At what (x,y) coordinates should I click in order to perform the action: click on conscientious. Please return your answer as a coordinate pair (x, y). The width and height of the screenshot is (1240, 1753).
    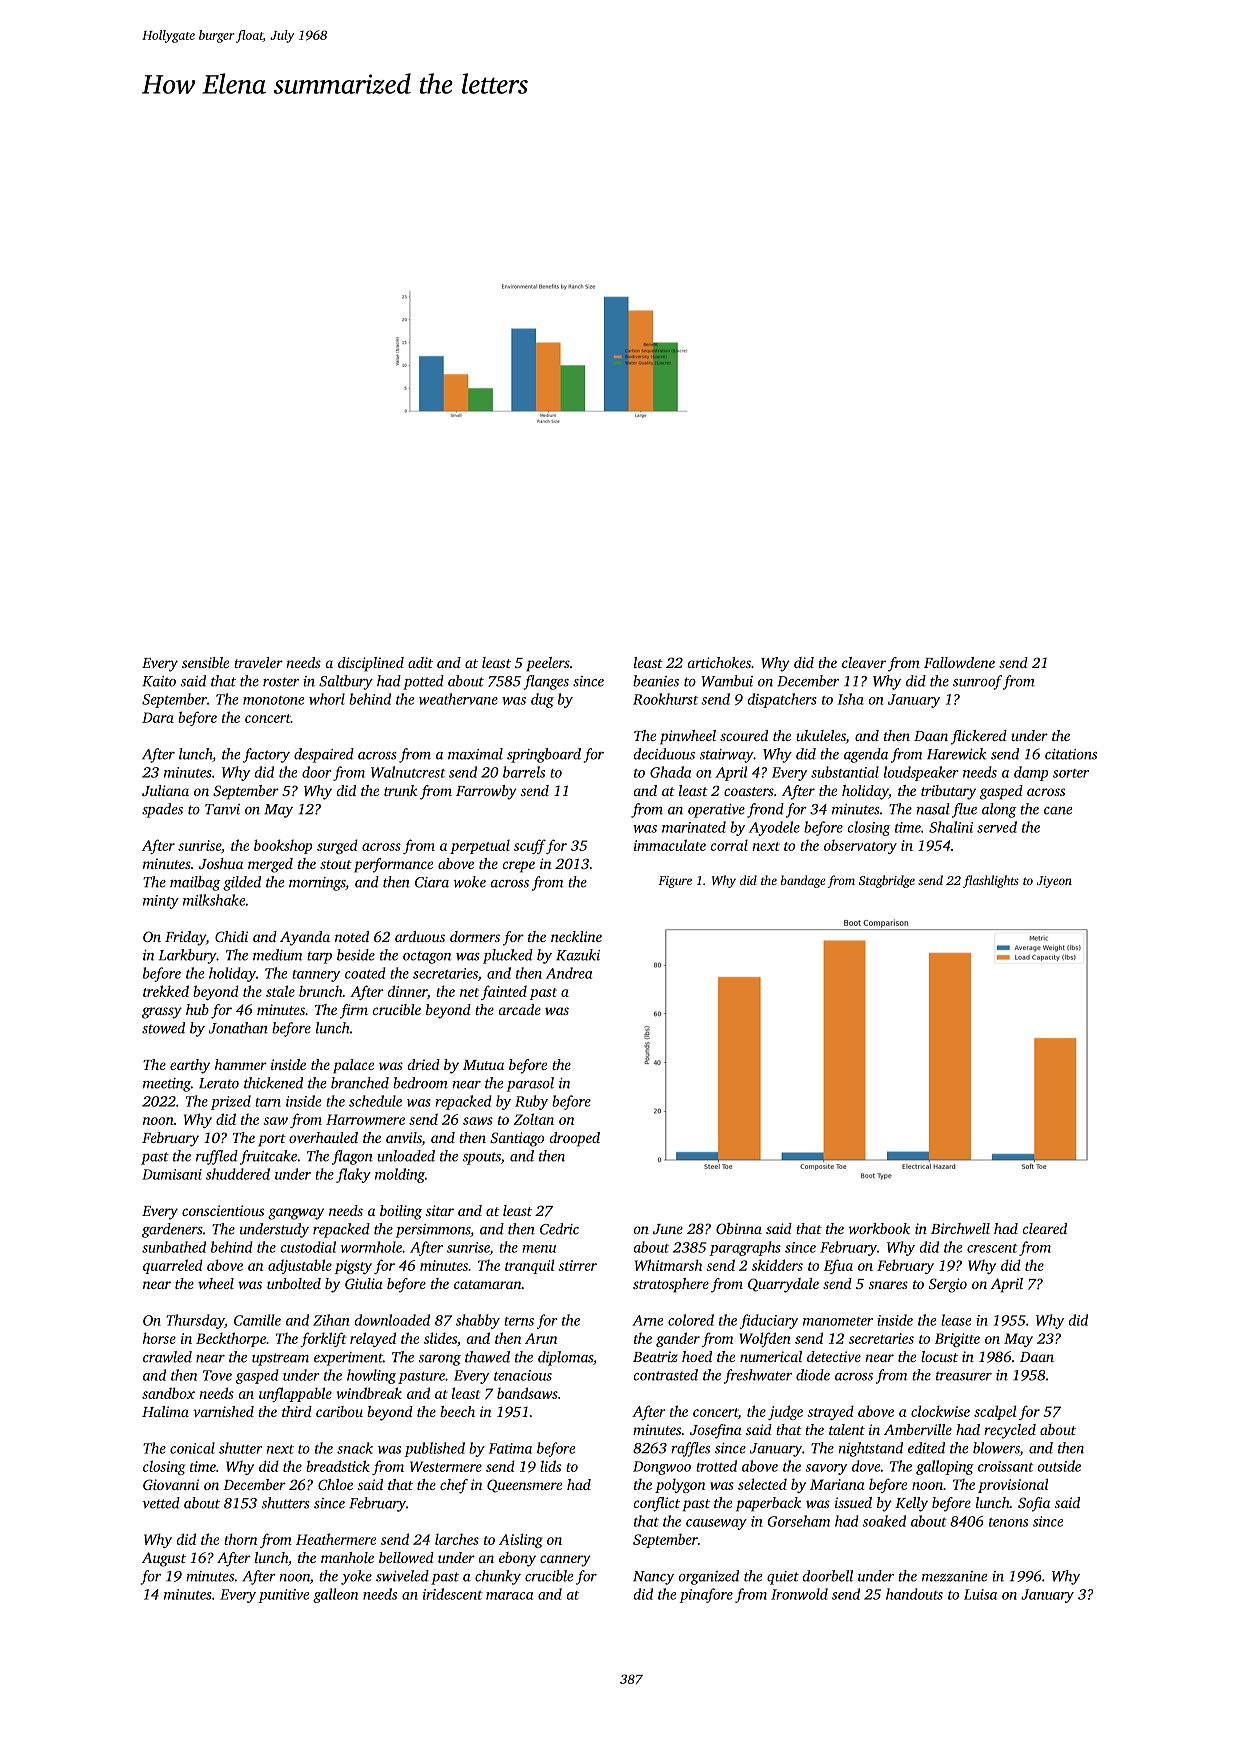
    Looking at the image, I should click on (223, 1210).
